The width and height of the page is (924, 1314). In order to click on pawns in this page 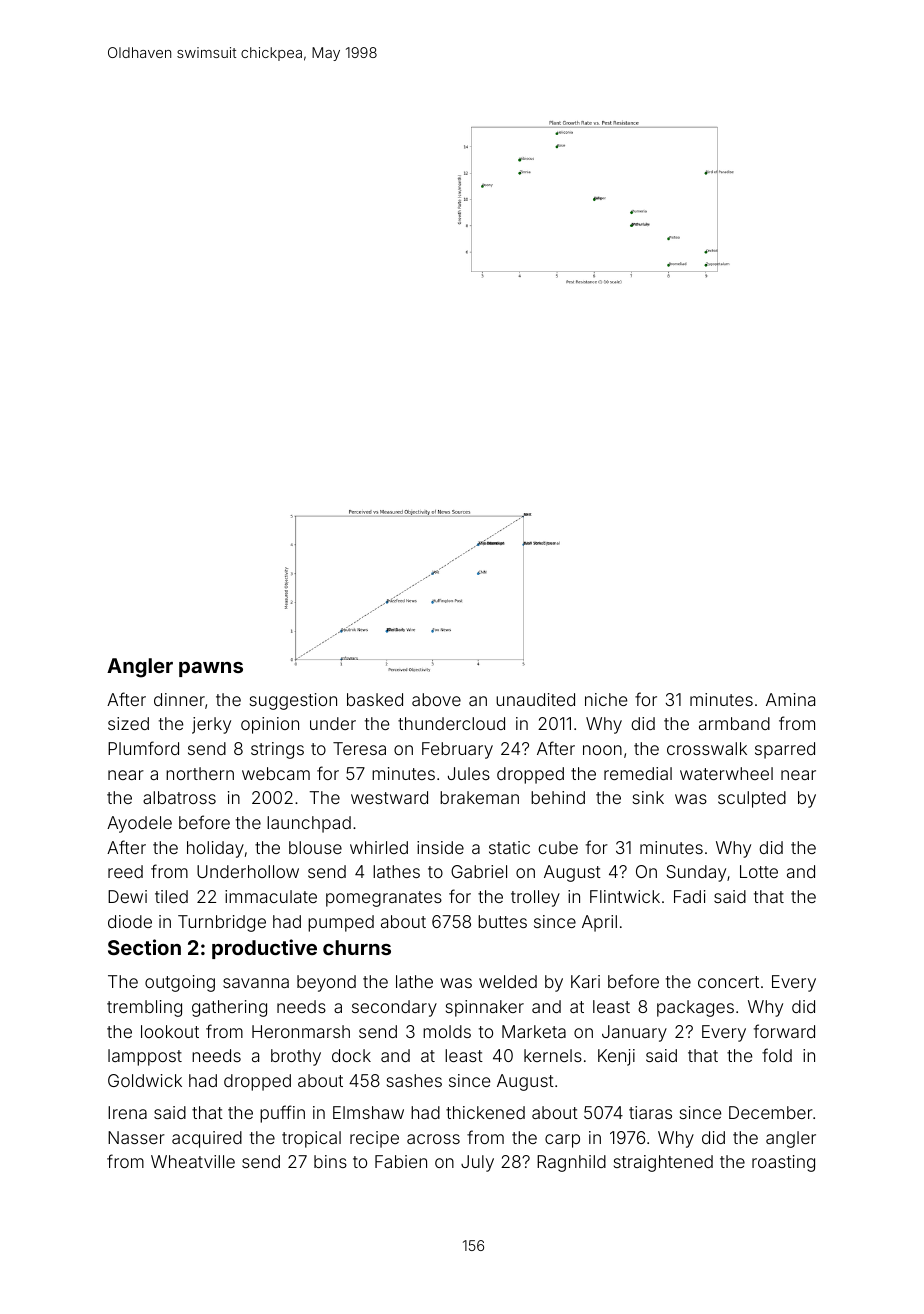, I will do `click(211, 669)`.
